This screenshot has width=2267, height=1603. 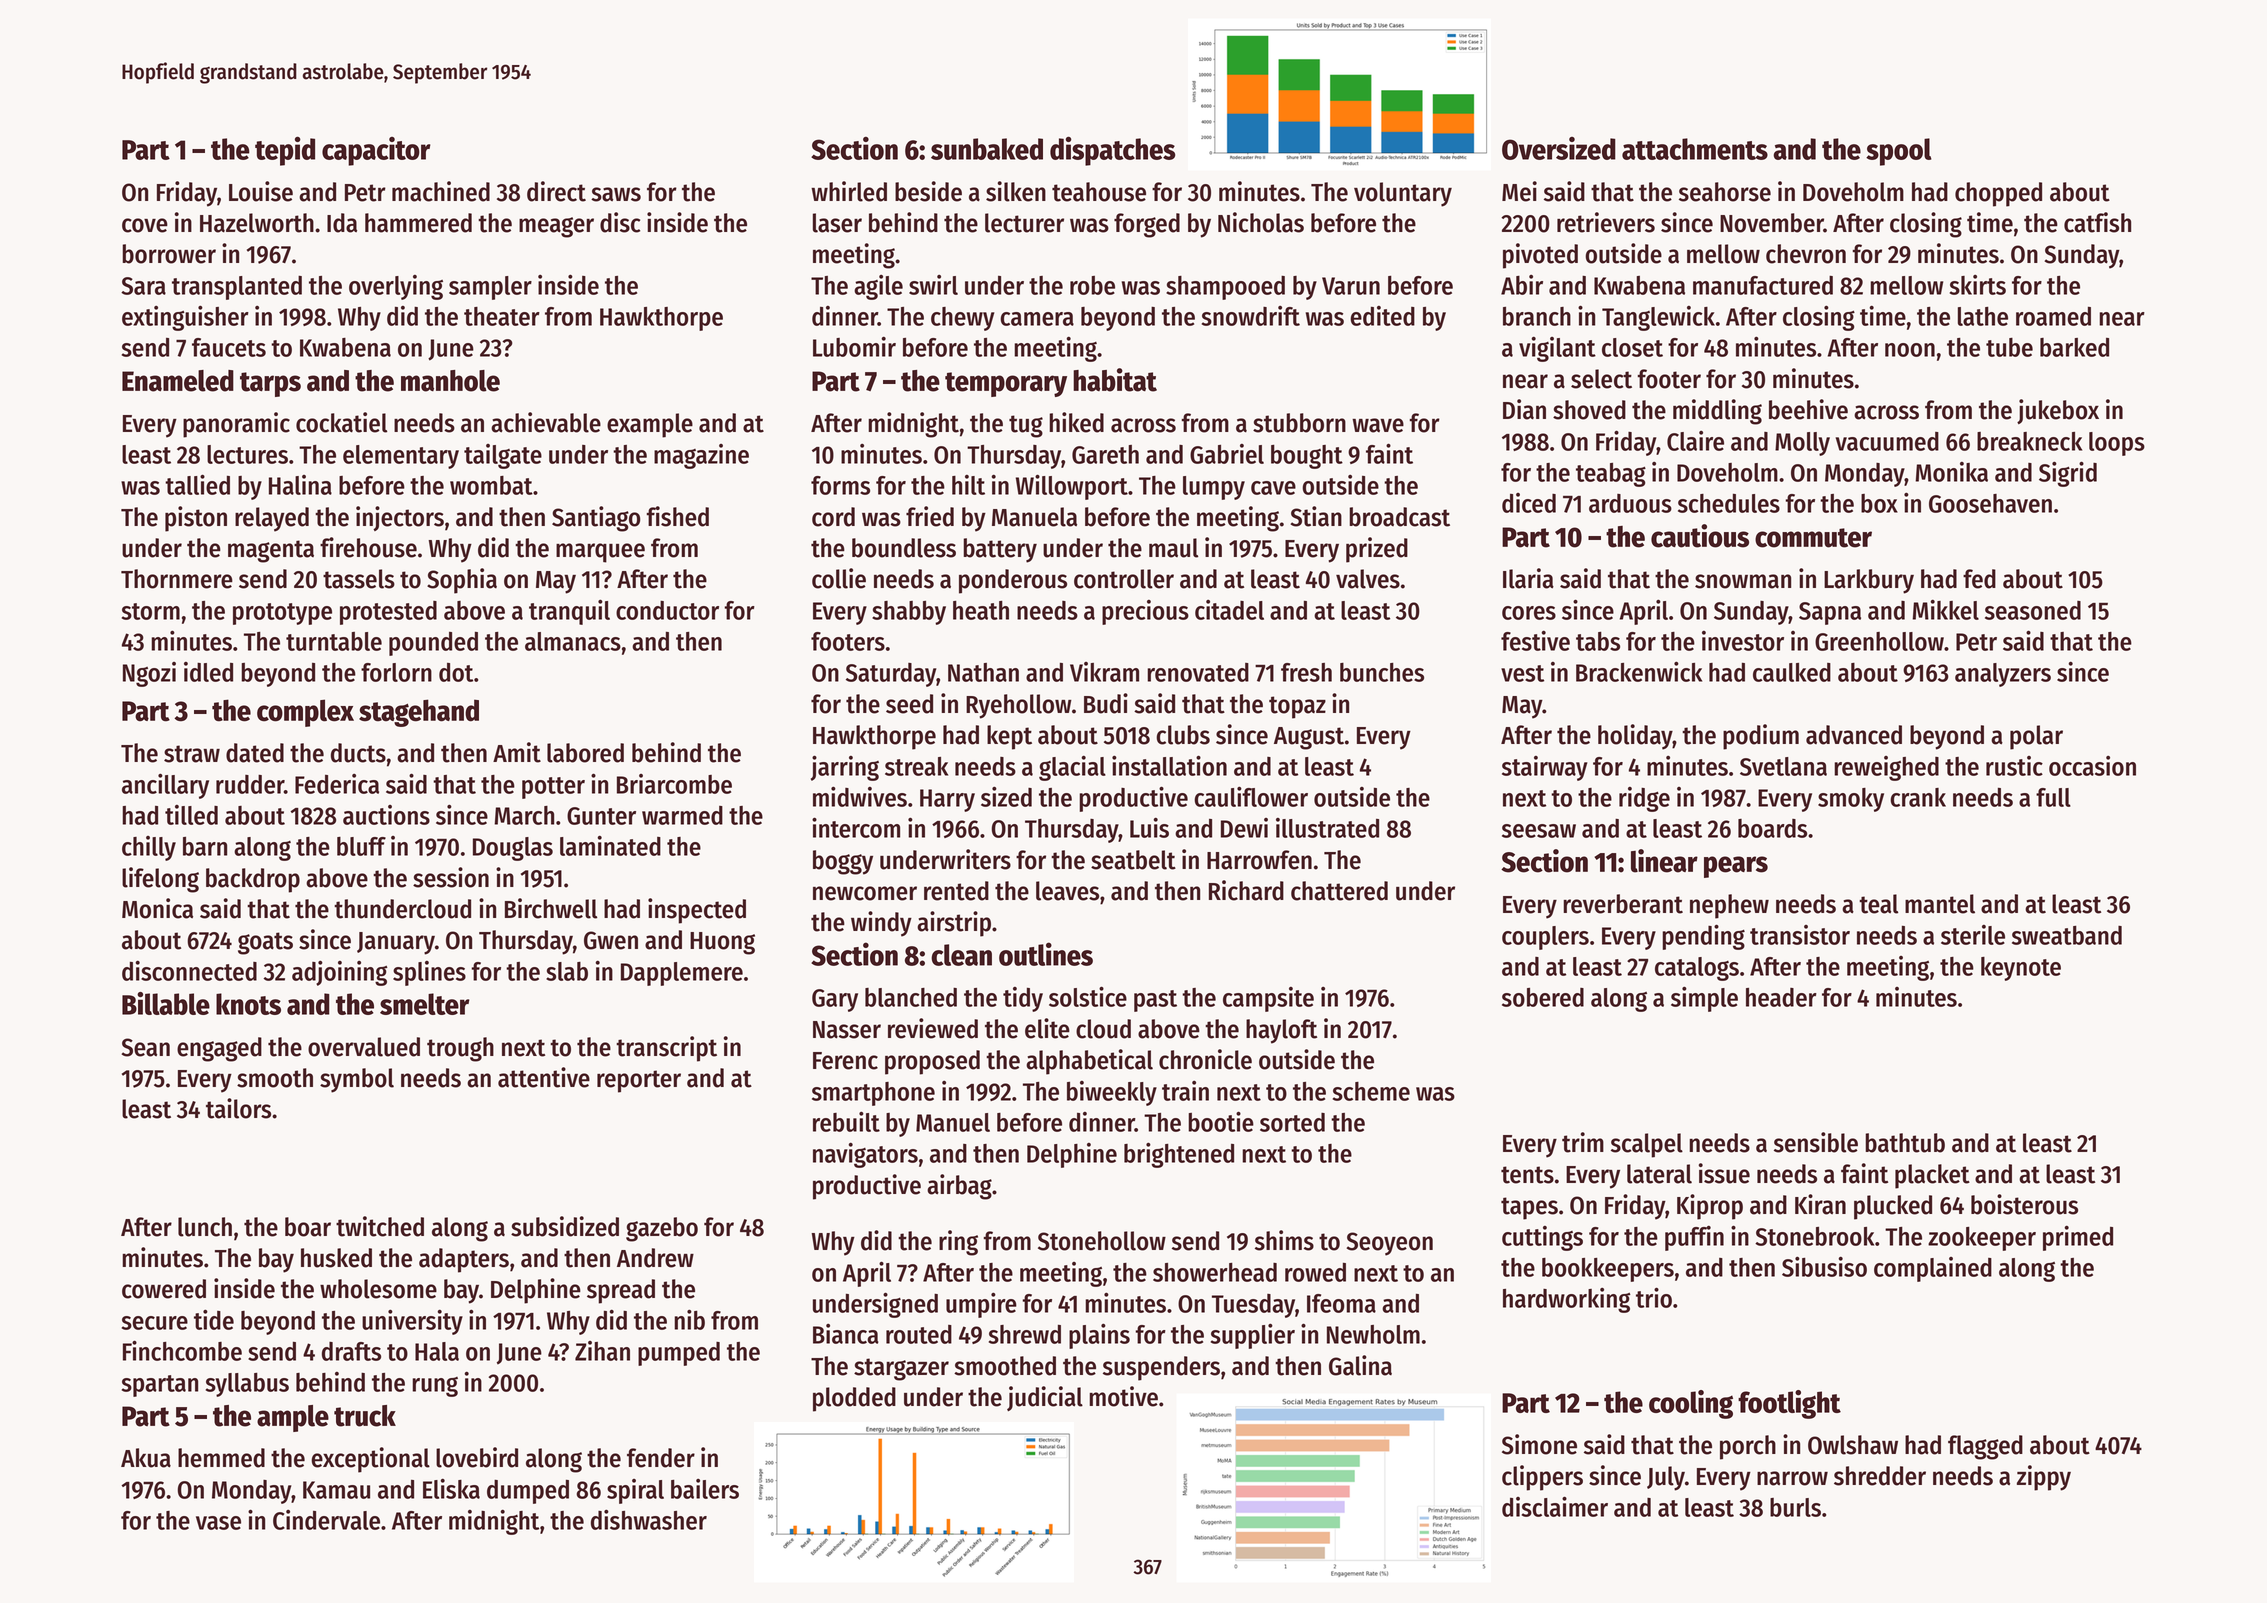 What do you see at coordinates (1368, 579) in the screenshot?
I see `valves` at bounding box center [1368, 579].
